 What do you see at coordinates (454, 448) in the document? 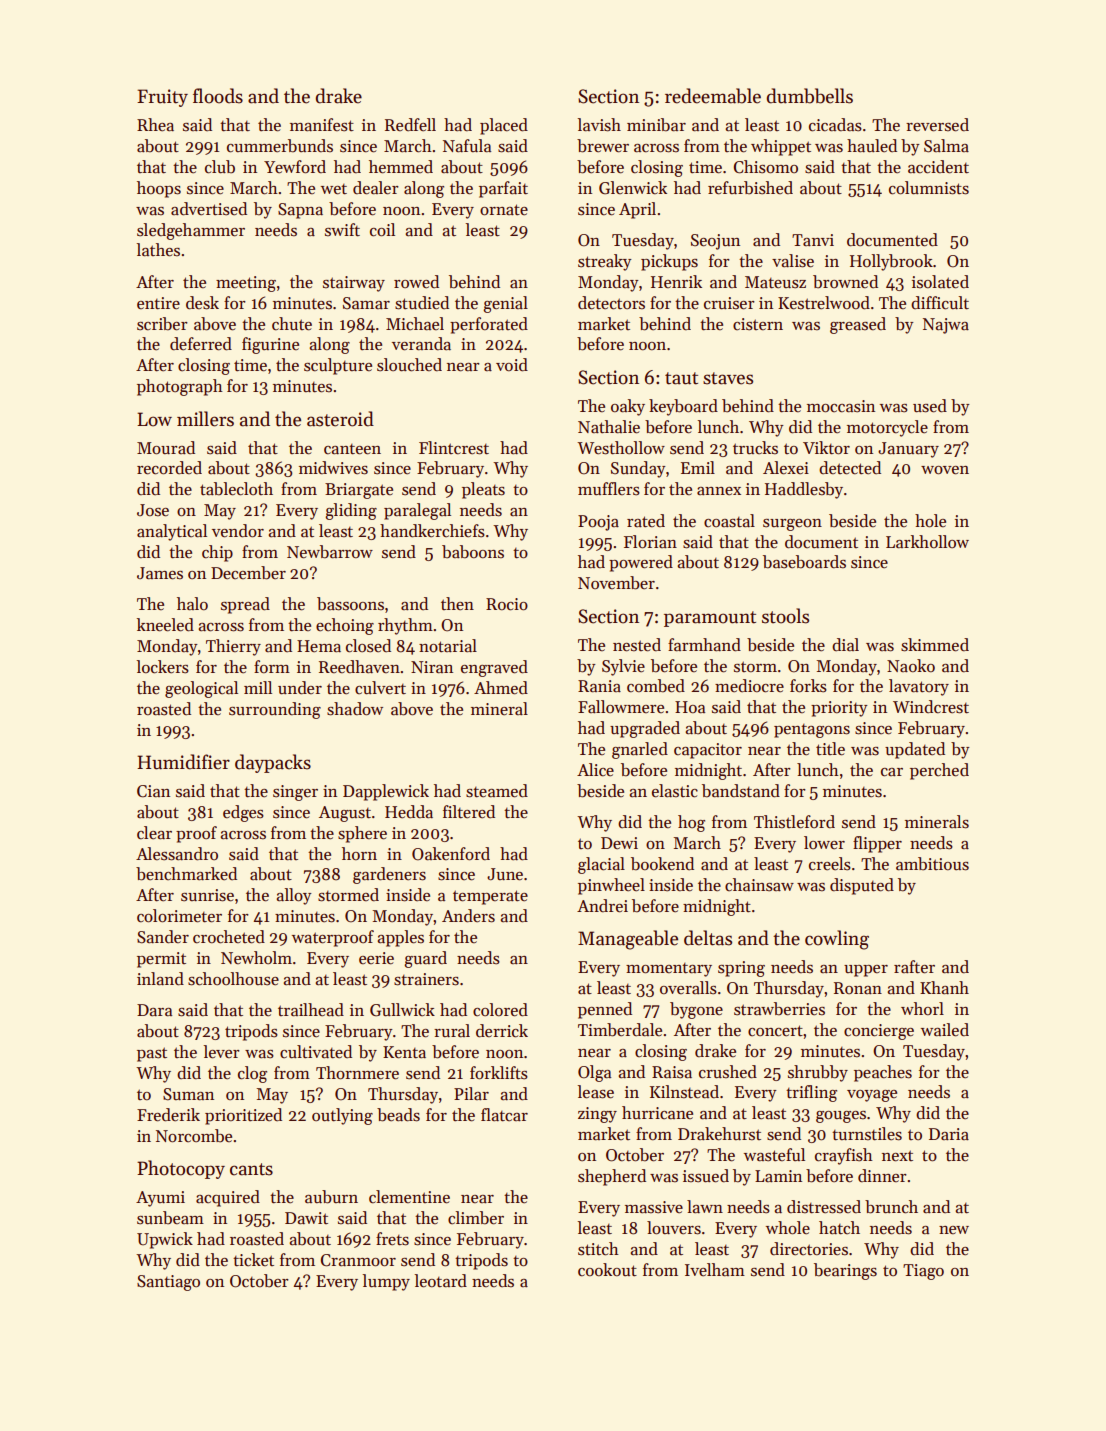
I see `Flintcrest` at bounding box center [454, 448].
